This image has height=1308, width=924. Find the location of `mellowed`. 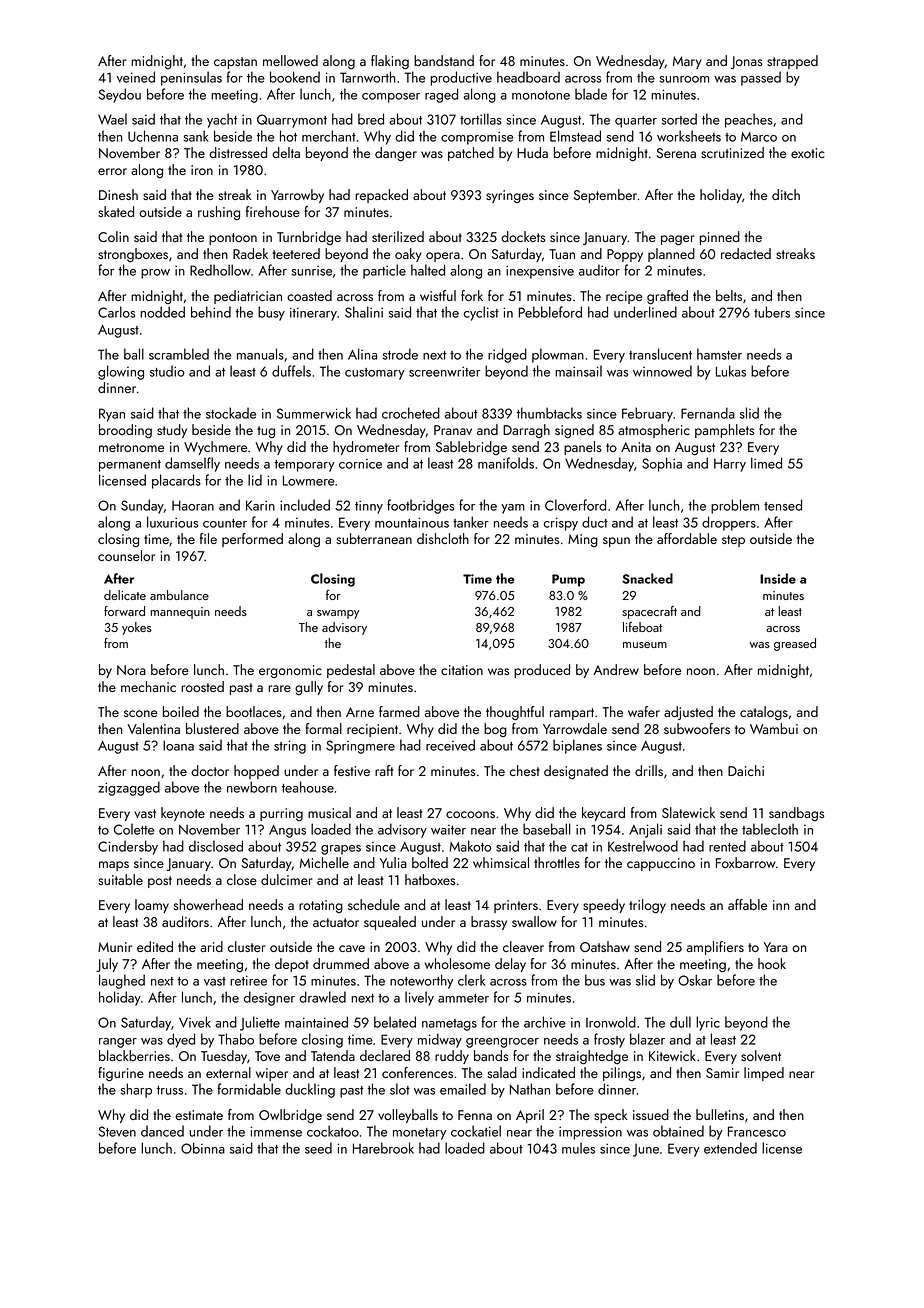

mellowed is located at coordinates (290, 60).
